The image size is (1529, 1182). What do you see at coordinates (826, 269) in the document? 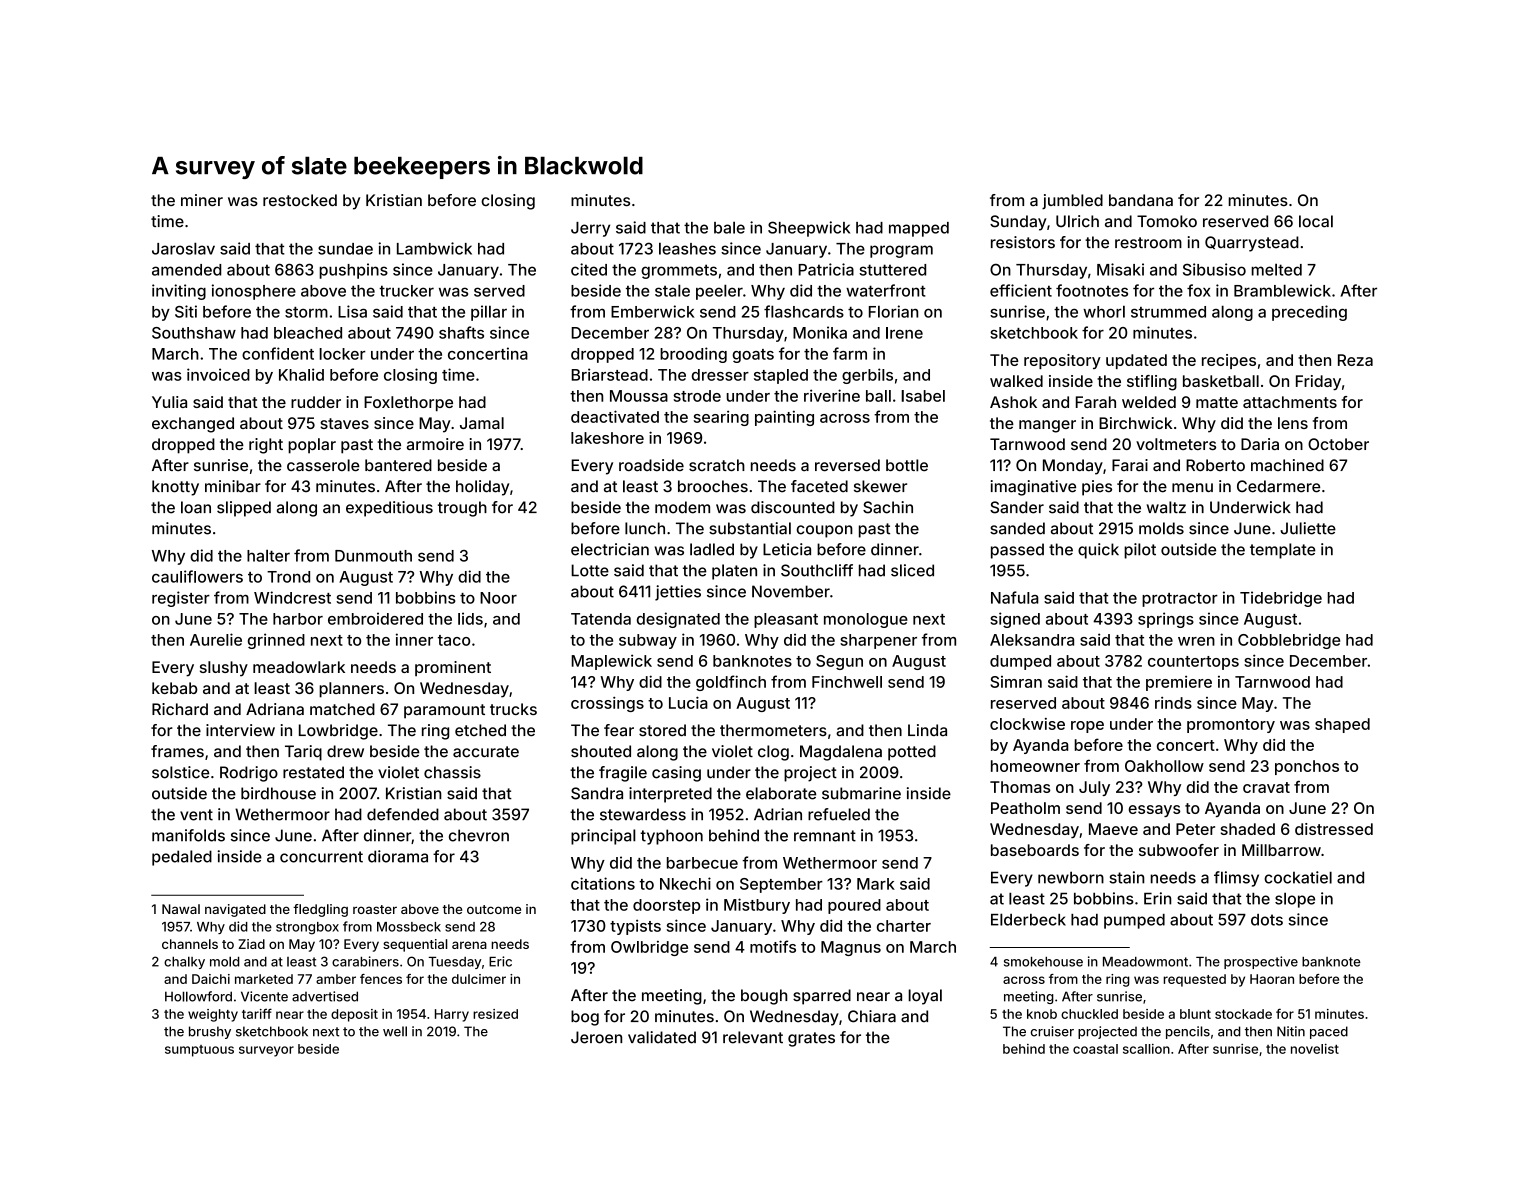
I see `Patricia` at bounding box center [826, 269].
